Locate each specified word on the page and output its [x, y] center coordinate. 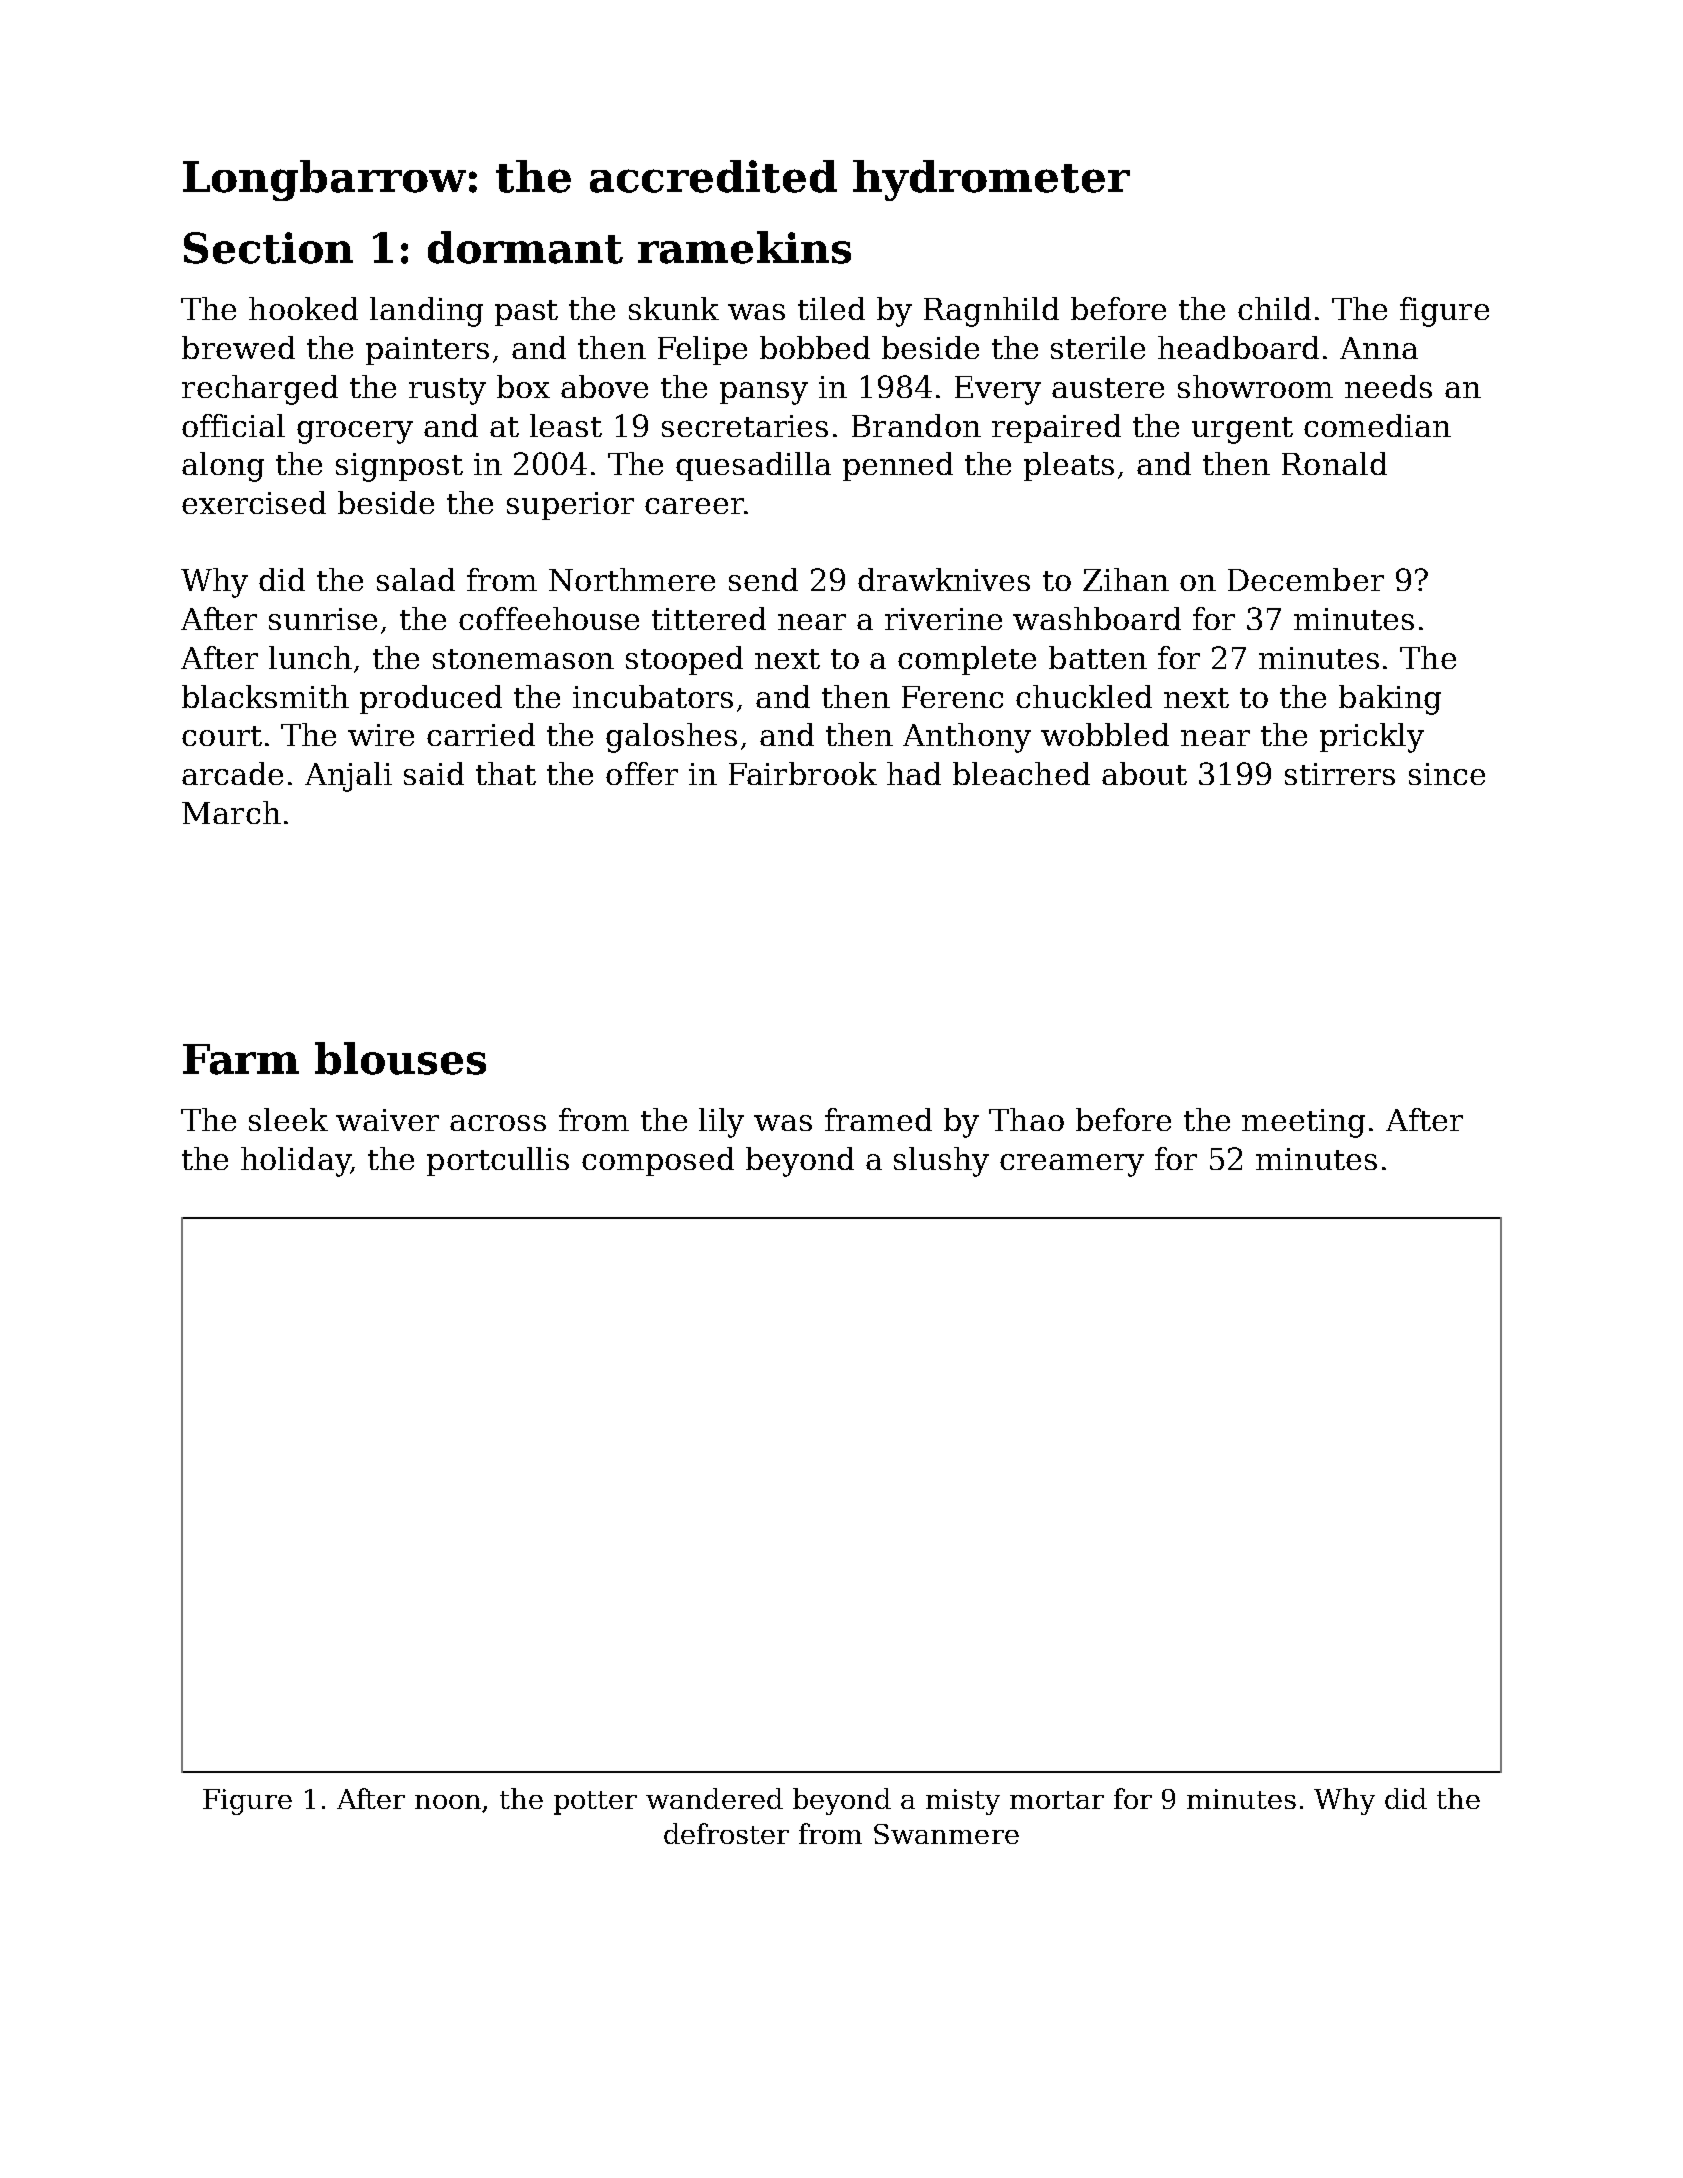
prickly [1372, 738]
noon [449, 1803]
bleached [1021, 773]
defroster [726, 1833]
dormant [525, 247]
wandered [714, 1798]
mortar [1057, 1800]
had [914, 773]
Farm [241, 1059]
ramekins [744, 247]
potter [595, 1803]
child [1274, 308]
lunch [310, 657]
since [1447, 774]
